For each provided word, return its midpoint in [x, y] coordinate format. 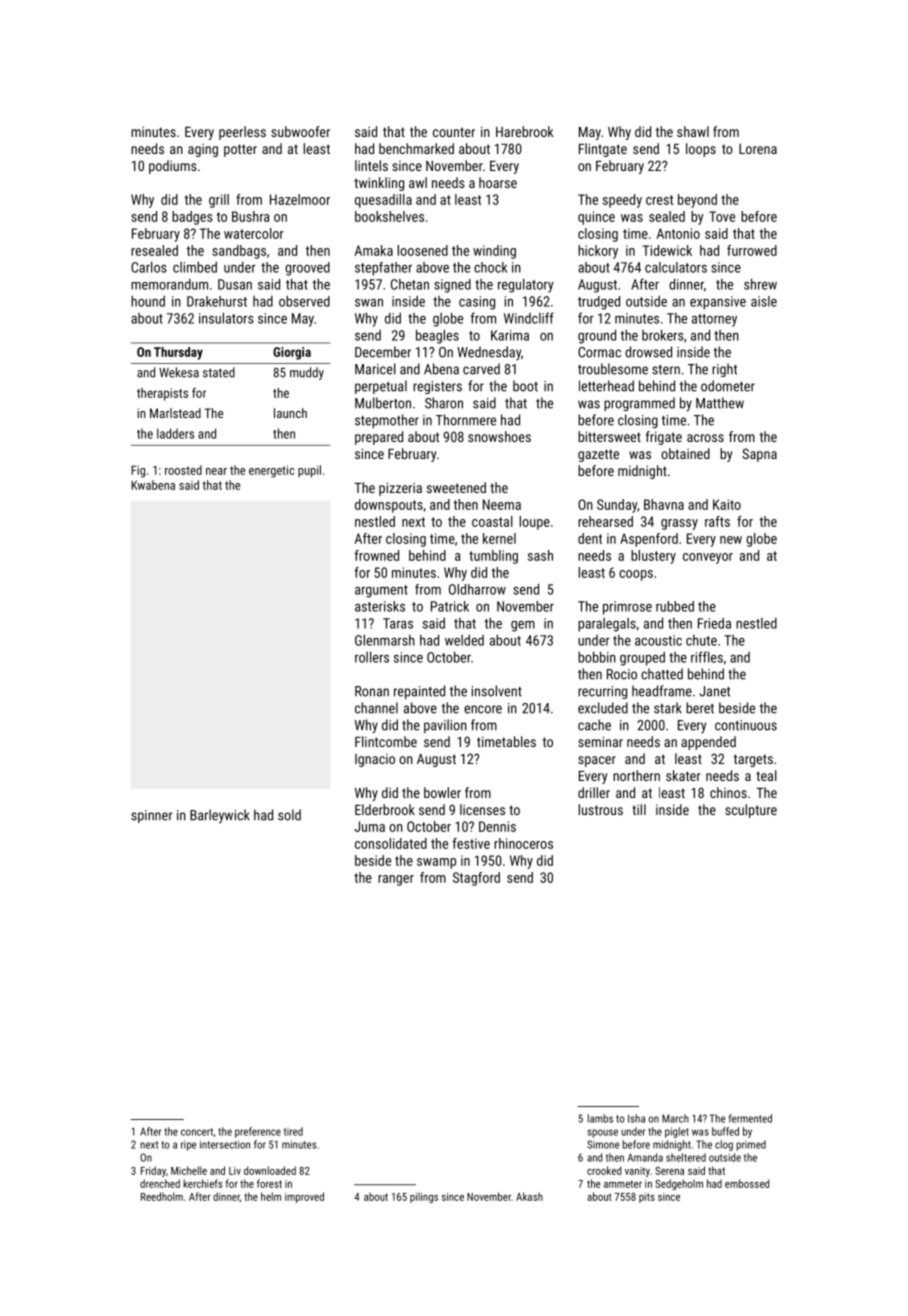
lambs [600, 1118]
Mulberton [383, 403]
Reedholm [162, 1196]
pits [647, 1198]
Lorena [758, 149]
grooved [307, 269]
